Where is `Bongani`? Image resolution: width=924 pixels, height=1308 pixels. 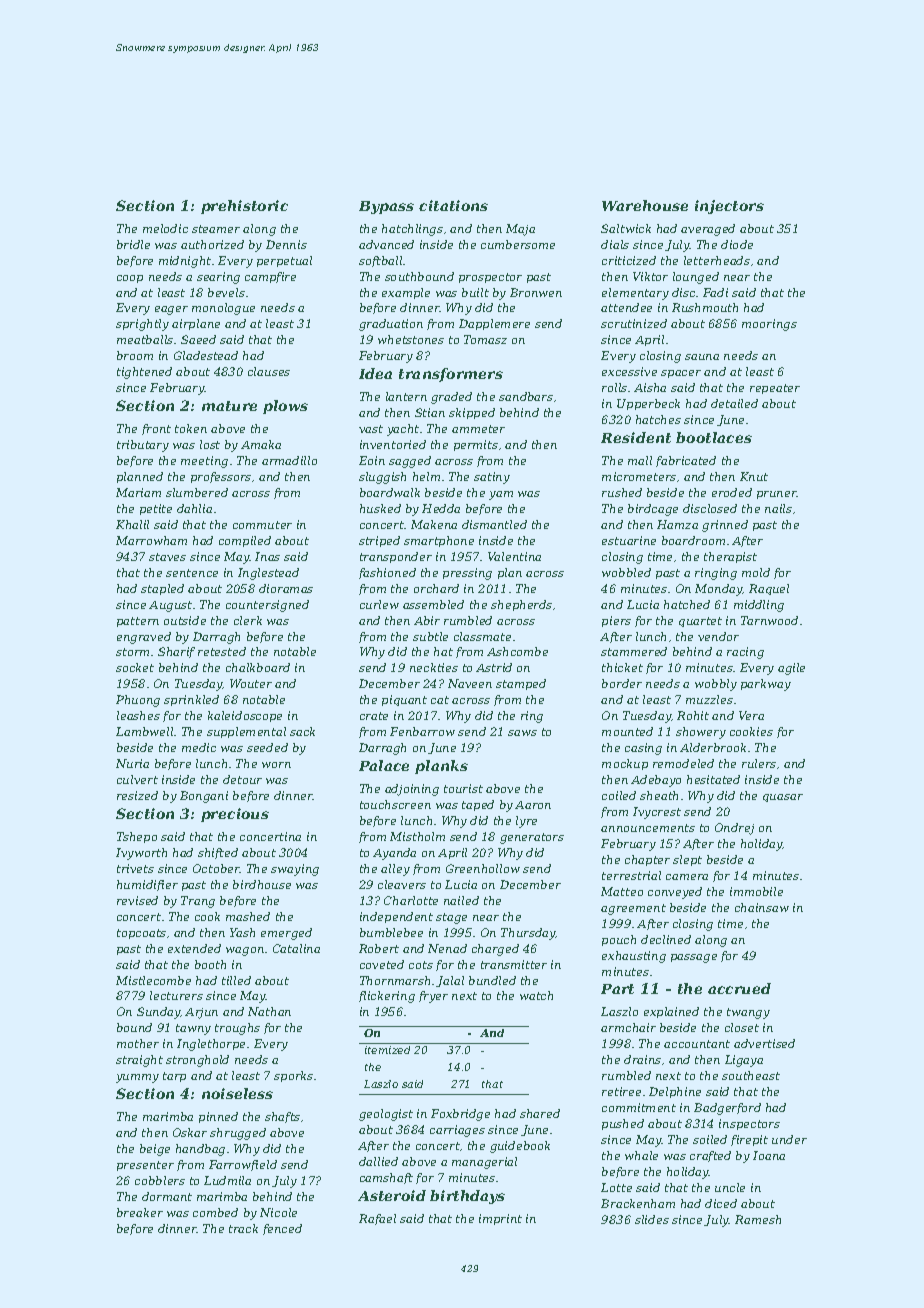 Bongani is located at coordinates (204, 797).
